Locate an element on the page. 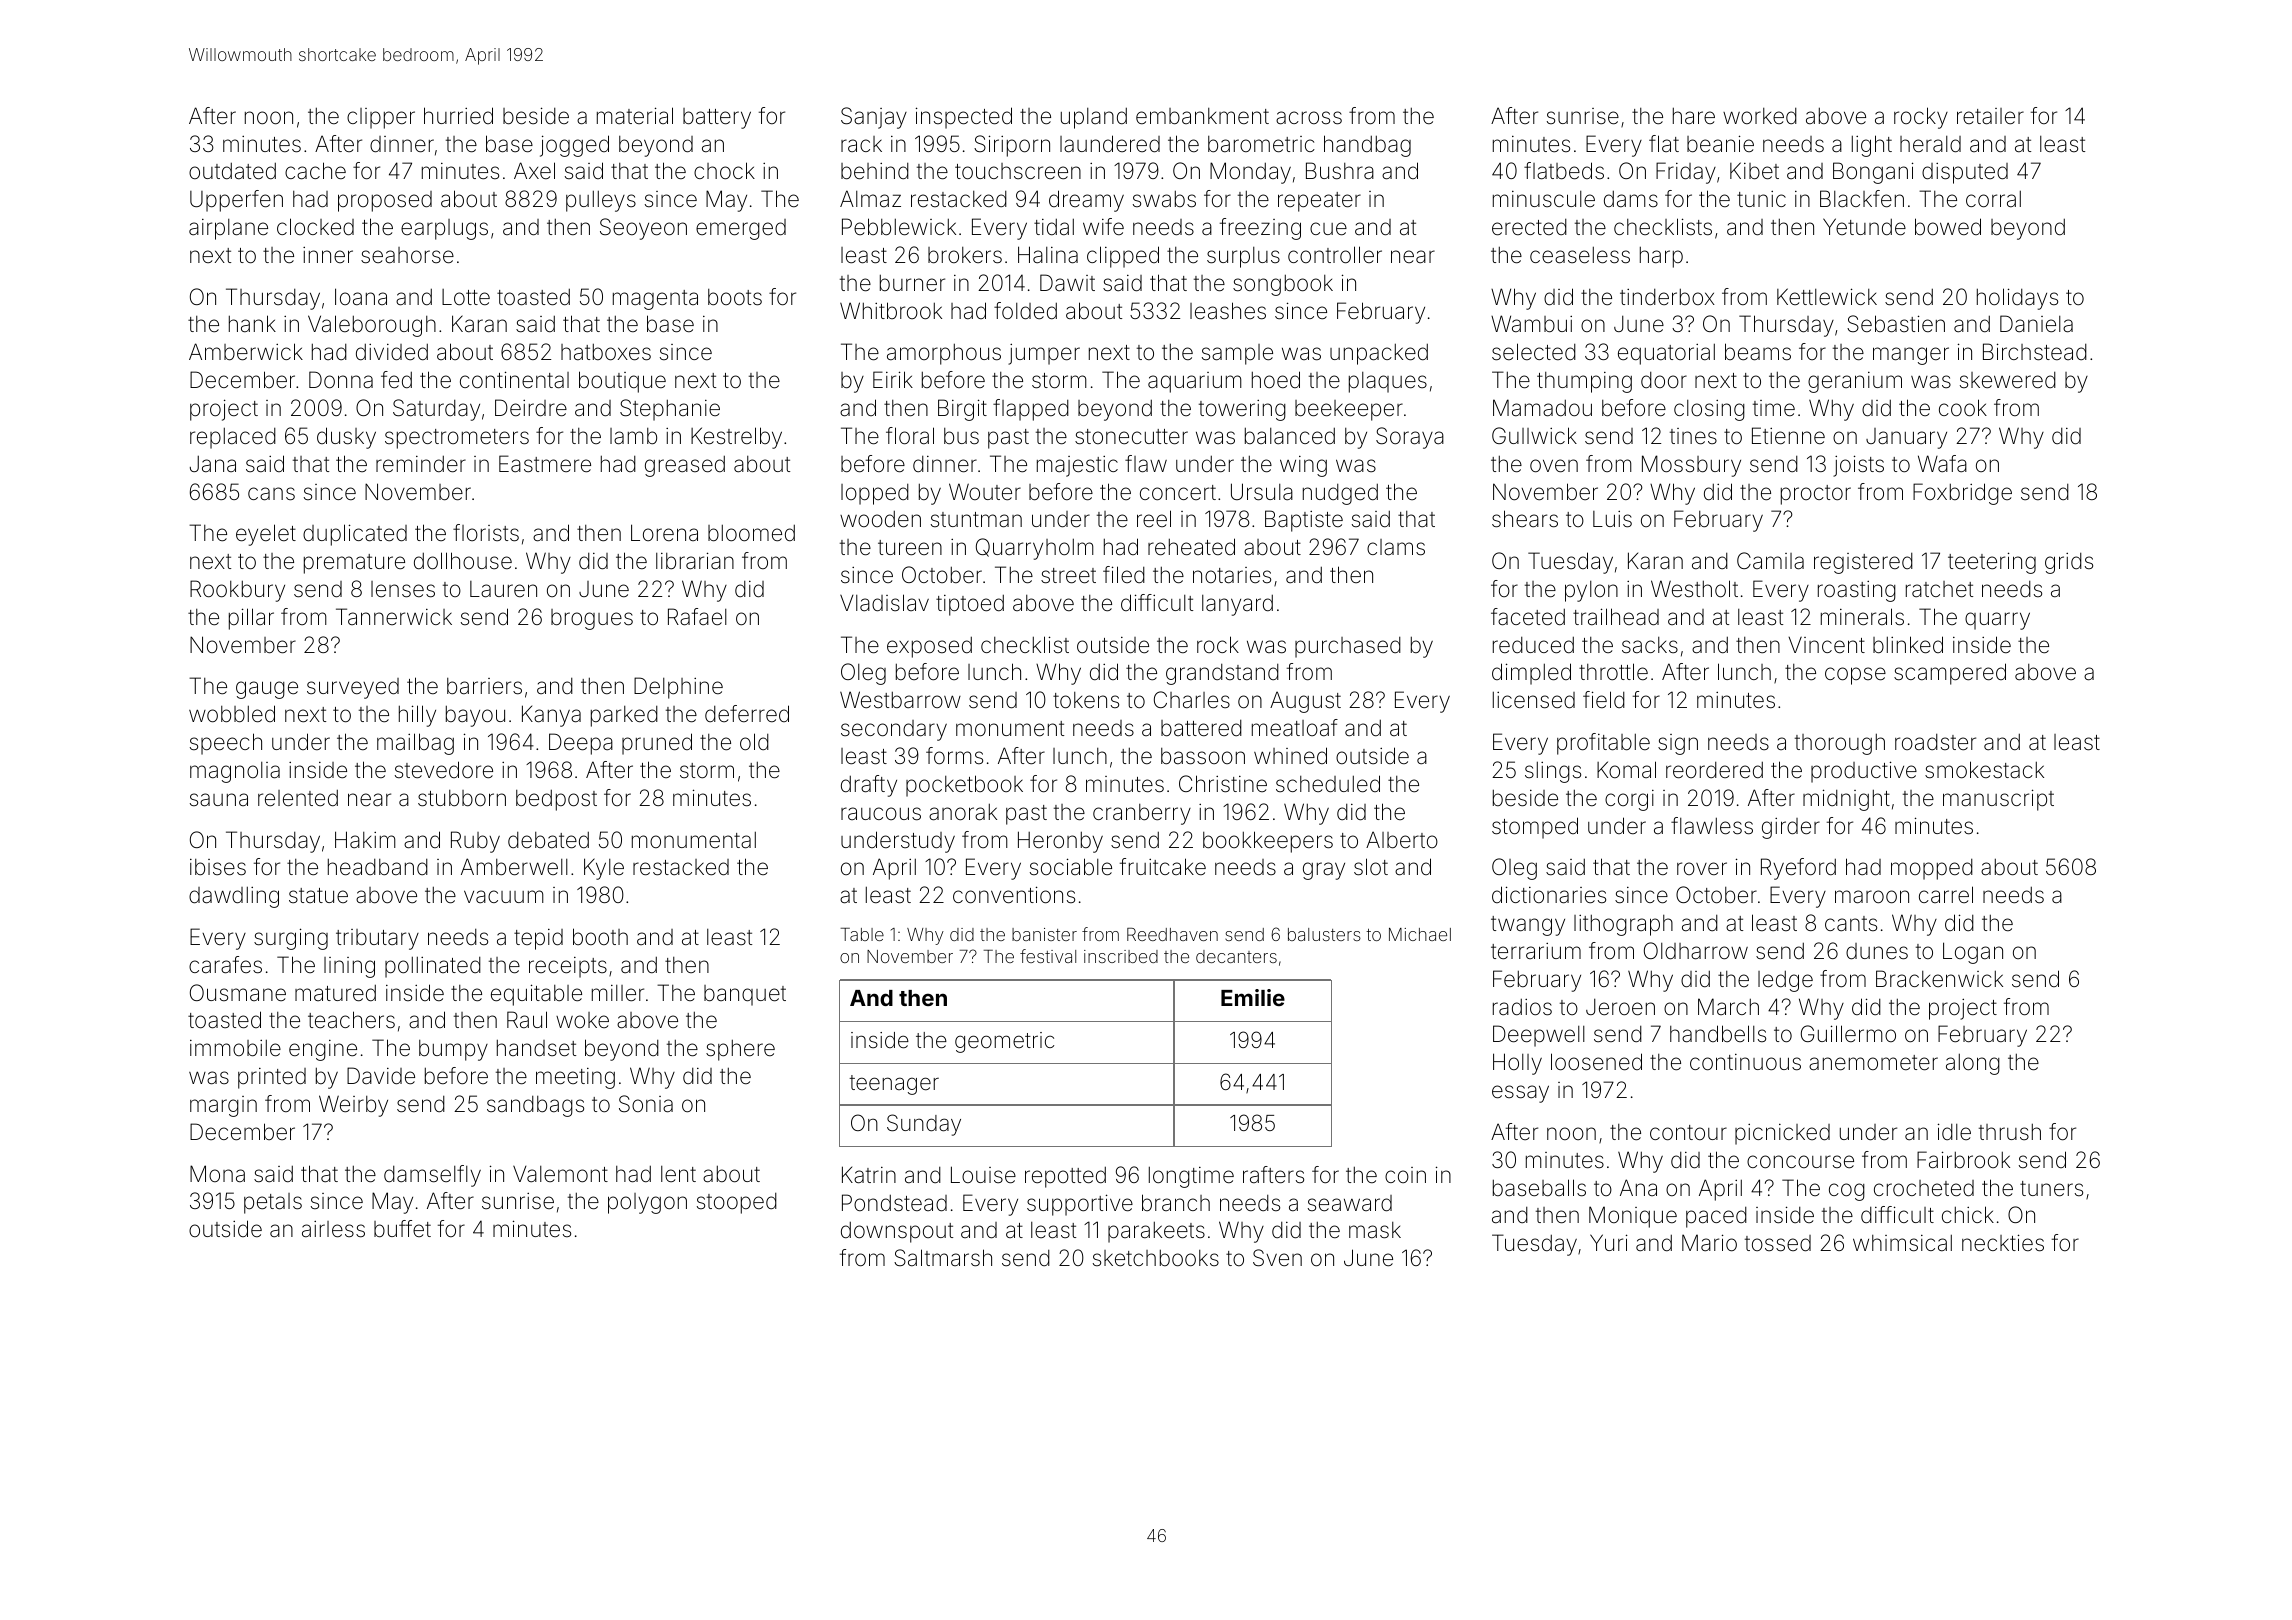 This image has height=1620, width=2292. registered is located at coordinates (1863, 563).
